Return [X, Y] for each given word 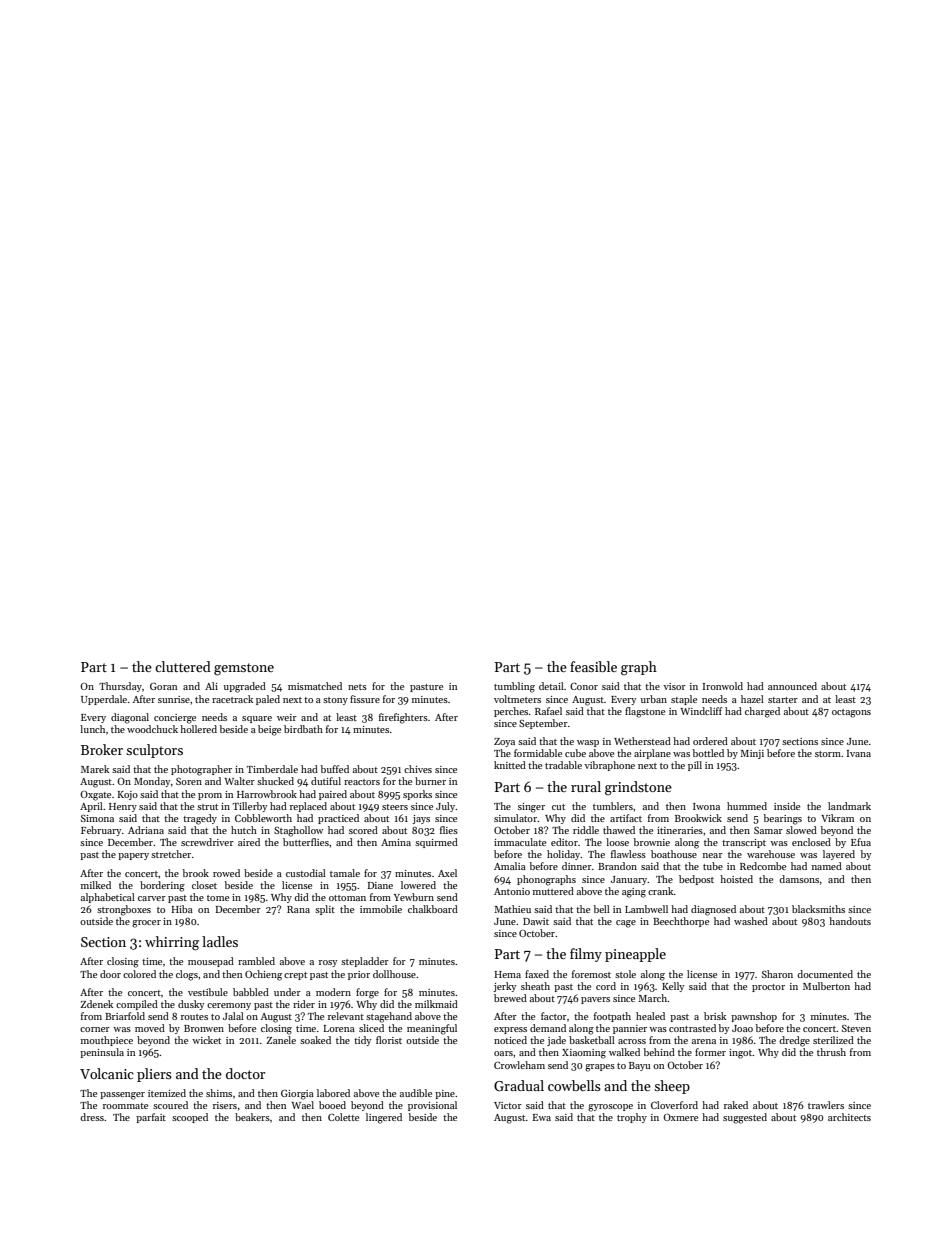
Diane [380, 885]
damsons [799, 879]
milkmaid [436, 1004]
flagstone [645, 712]
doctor [245, 1073]
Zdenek [96, 1004]
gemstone [244, 669]
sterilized [833, 1040]
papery [133, 856]
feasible [593, 666]
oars [503, 1053]
